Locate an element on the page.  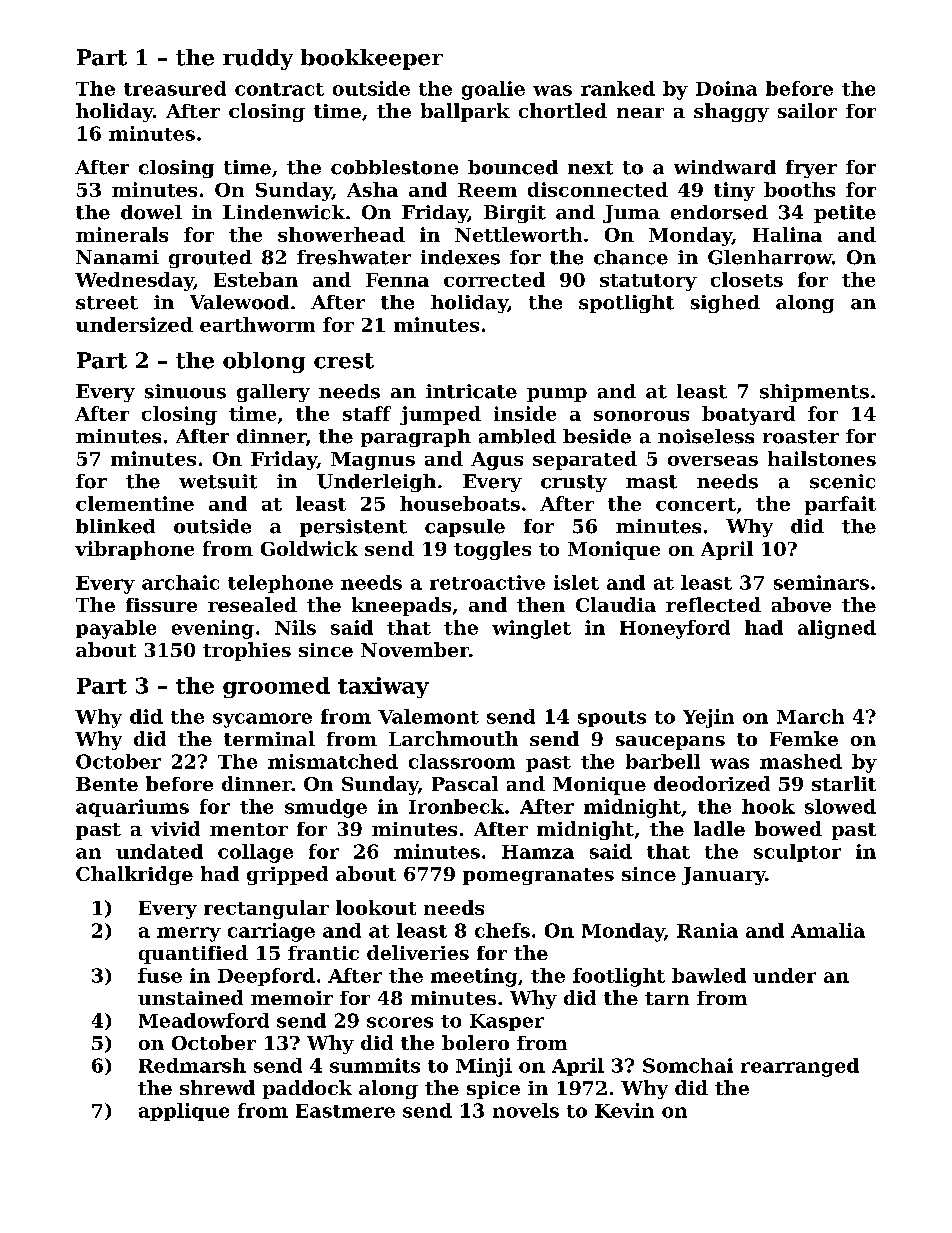
groomed is located at coordinates (276, 687).
